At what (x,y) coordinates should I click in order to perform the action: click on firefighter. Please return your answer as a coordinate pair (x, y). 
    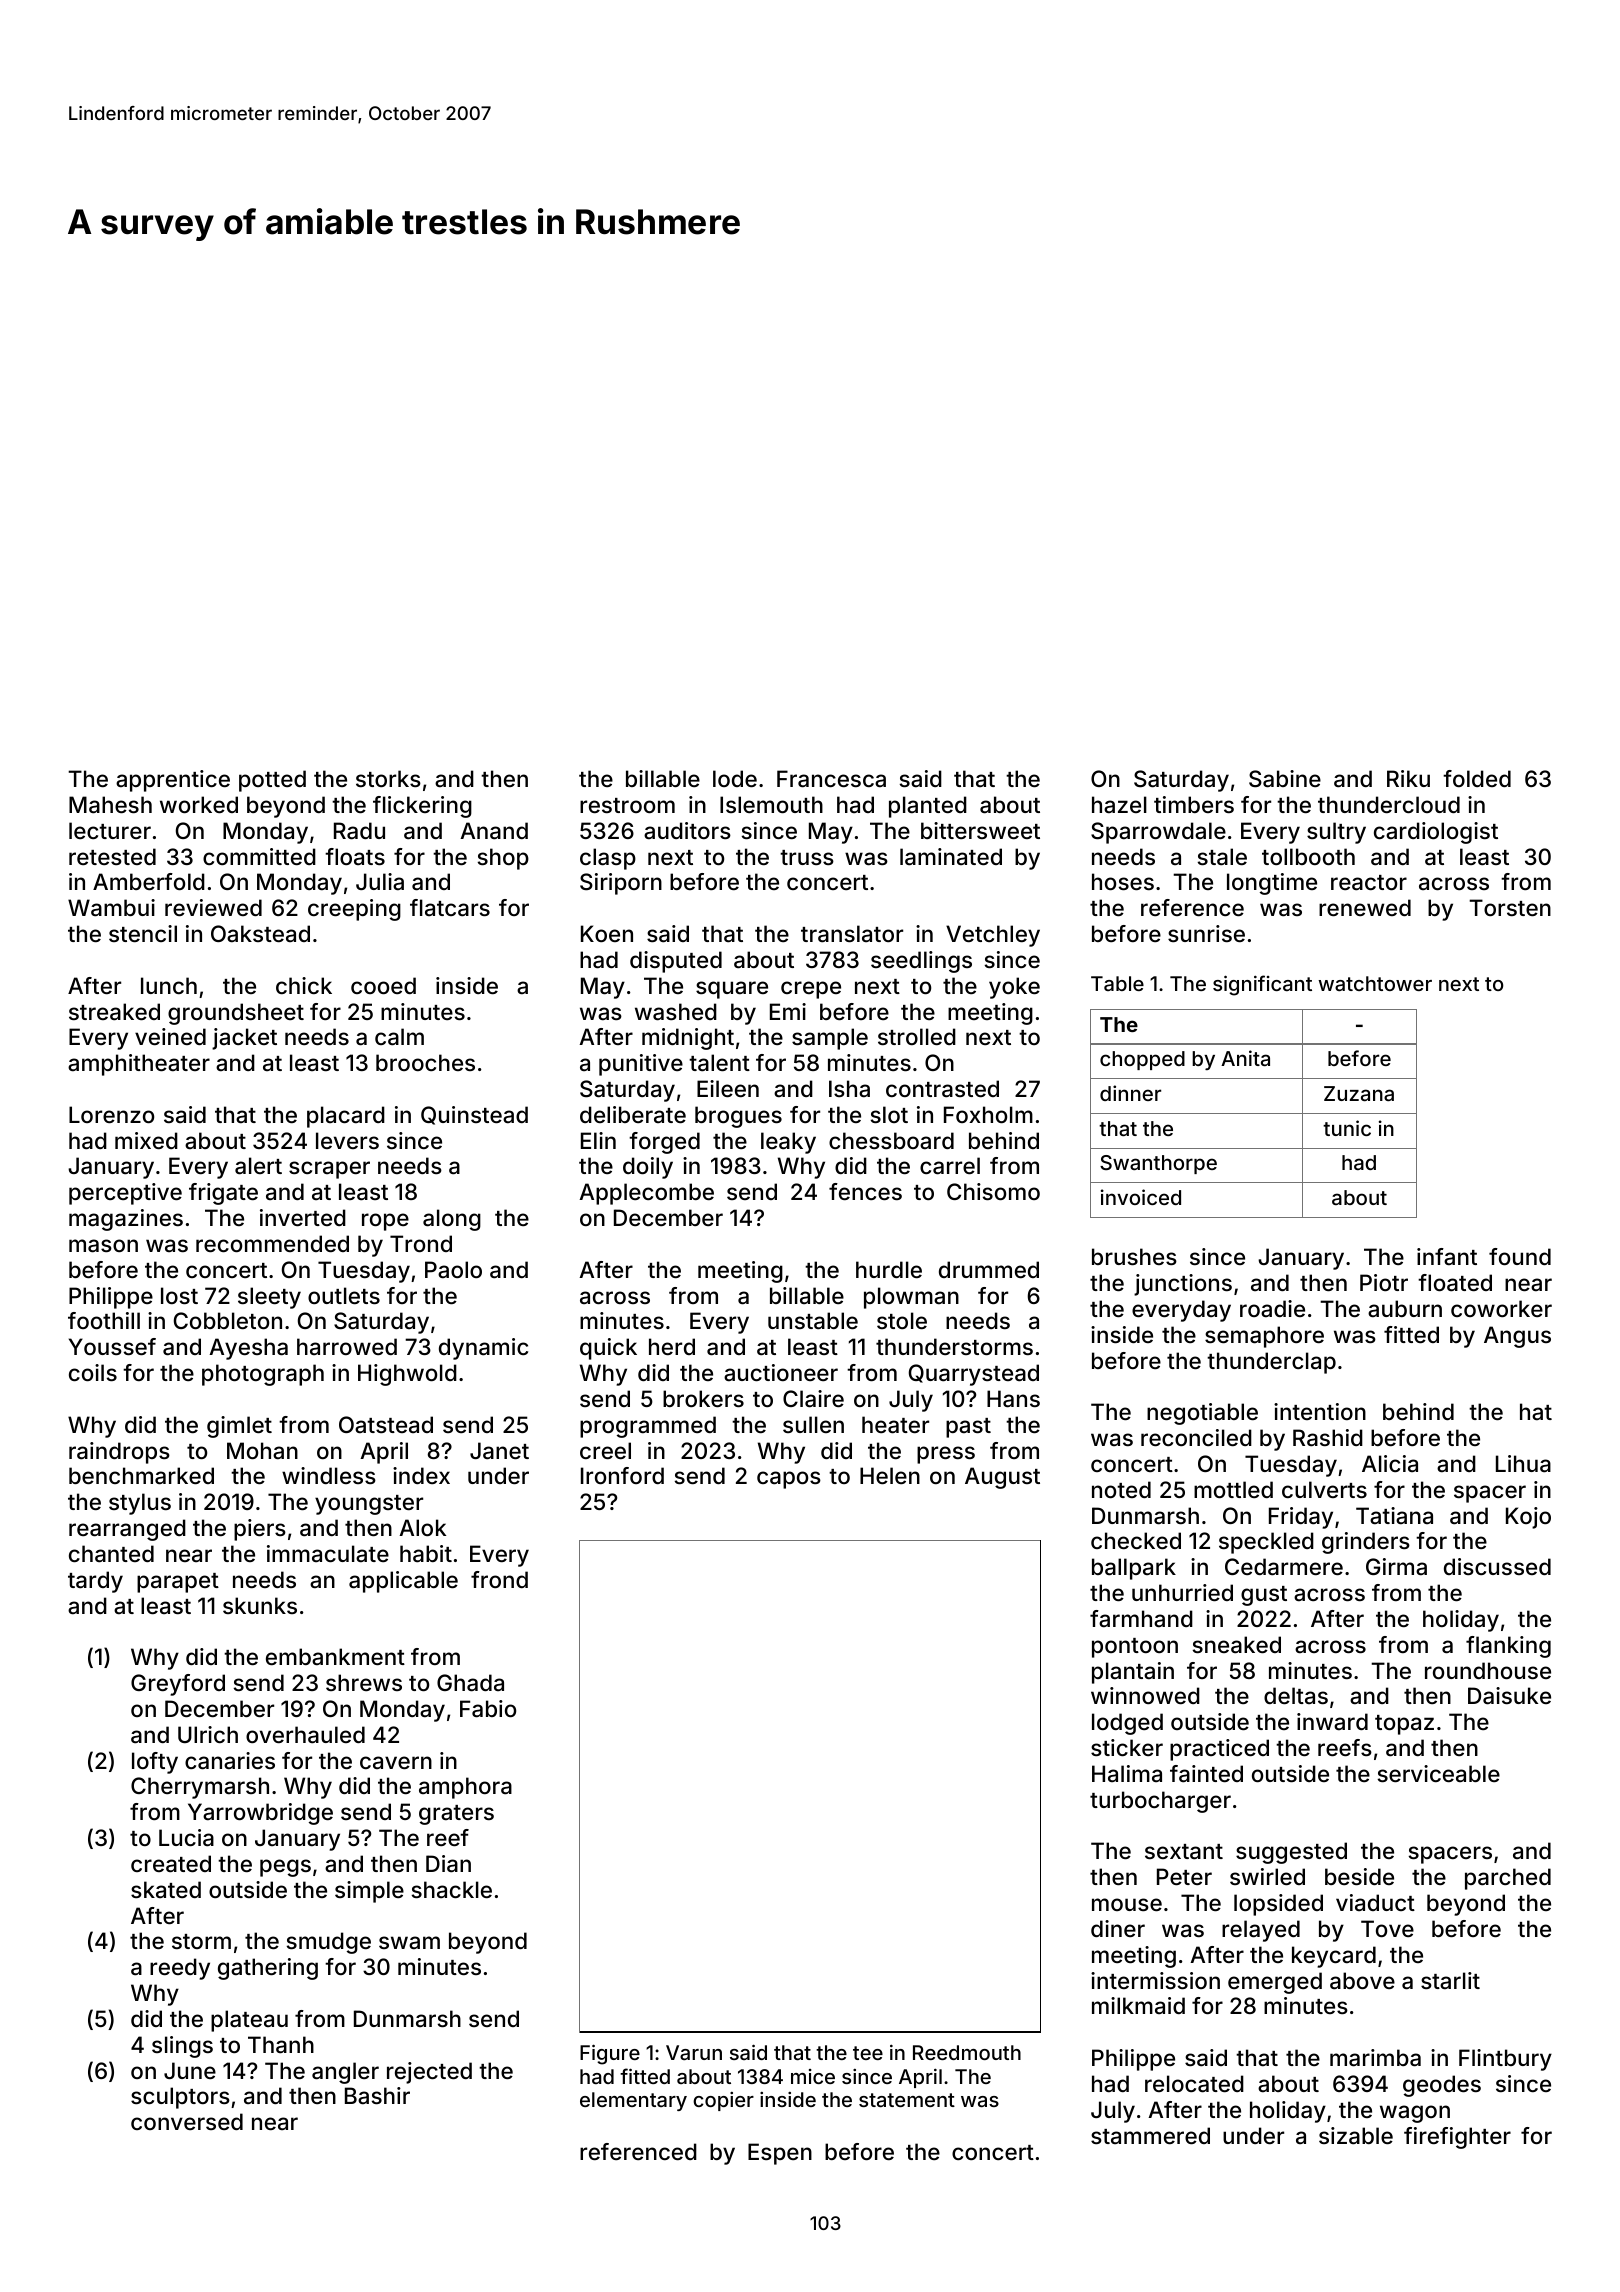
    Looking at the image, I should click on (1457, 2138).
